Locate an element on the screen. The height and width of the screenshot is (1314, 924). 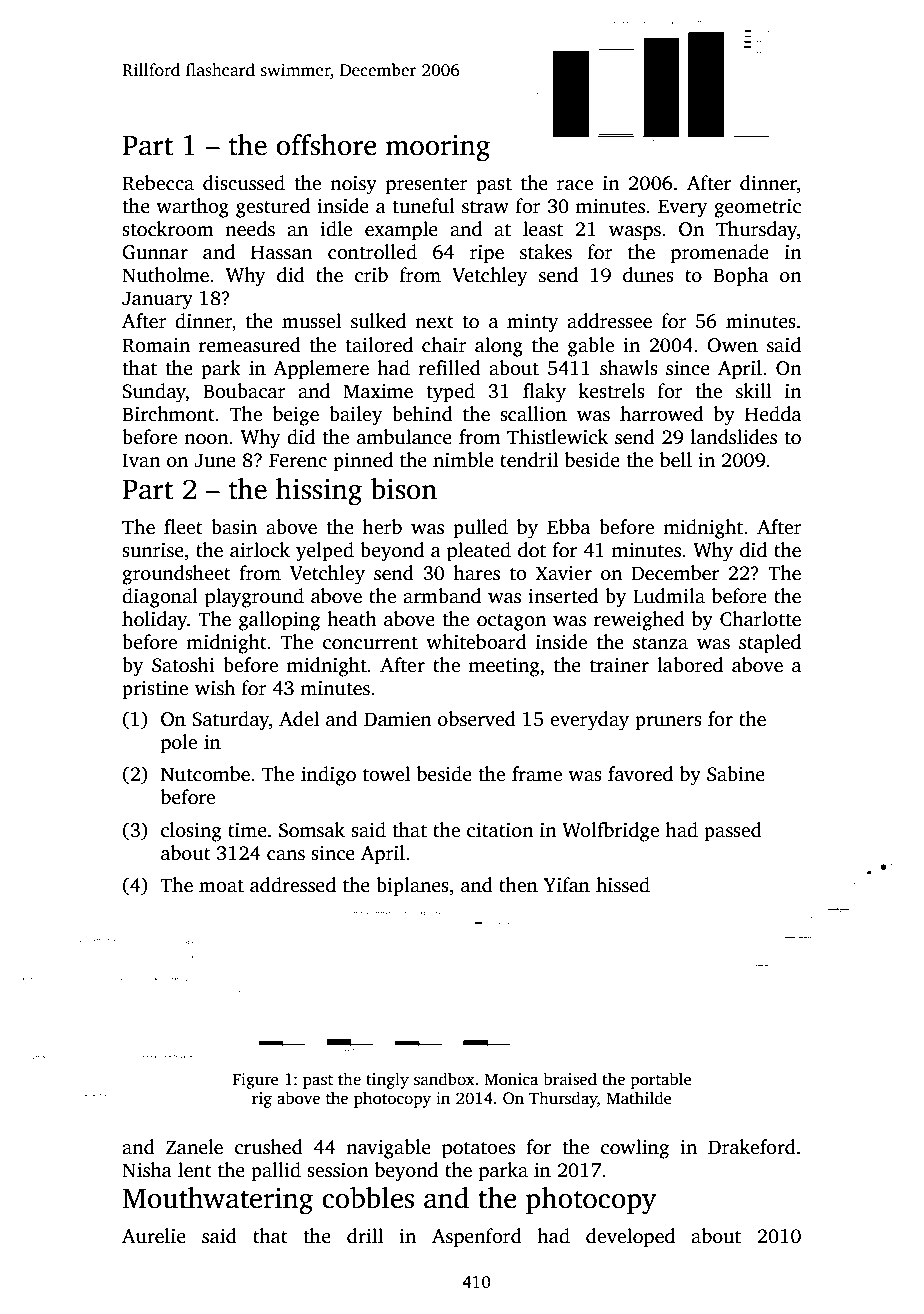
tingly is located at coordinates (387, 1080).
